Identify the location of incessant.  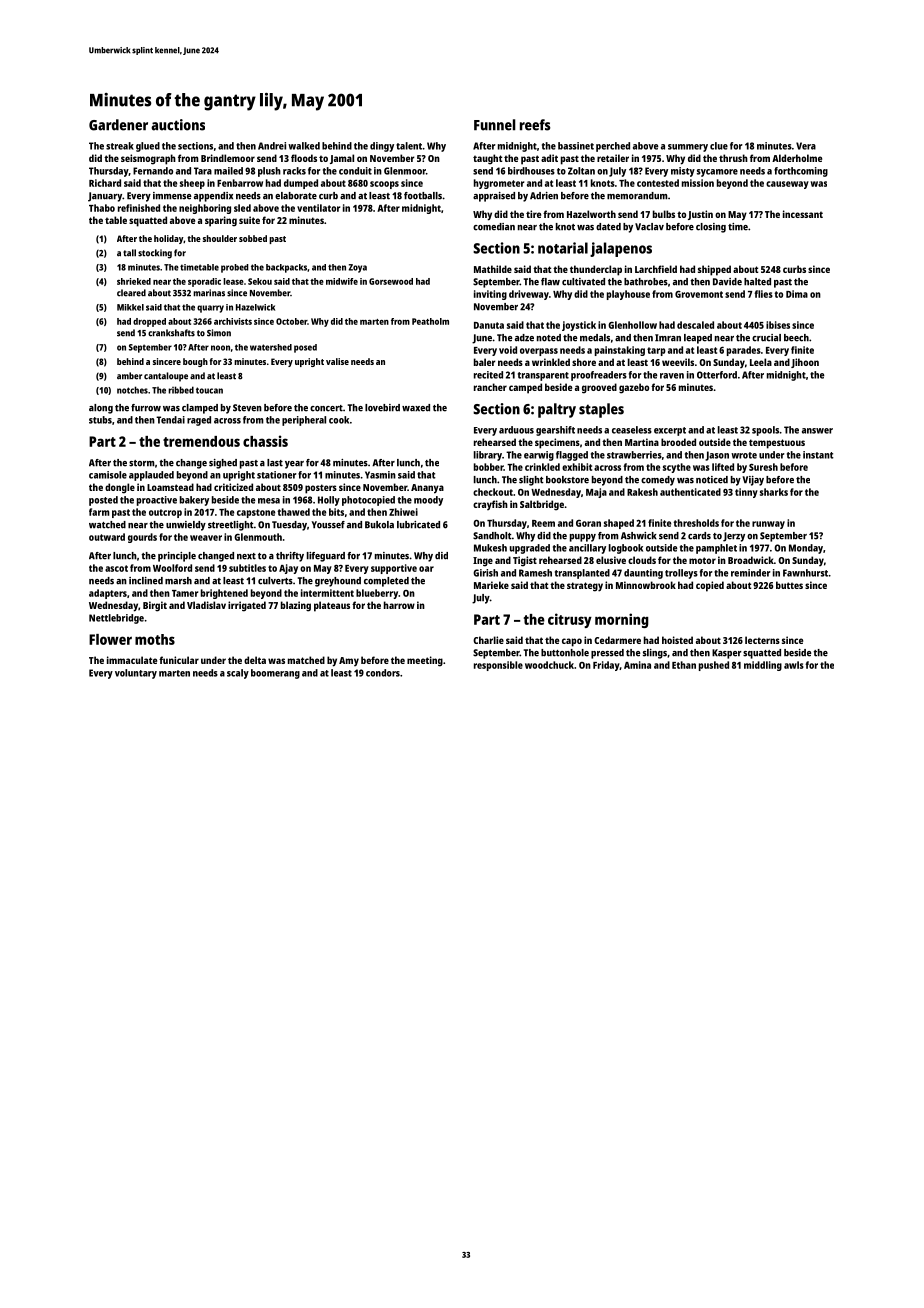
(803, 214).
